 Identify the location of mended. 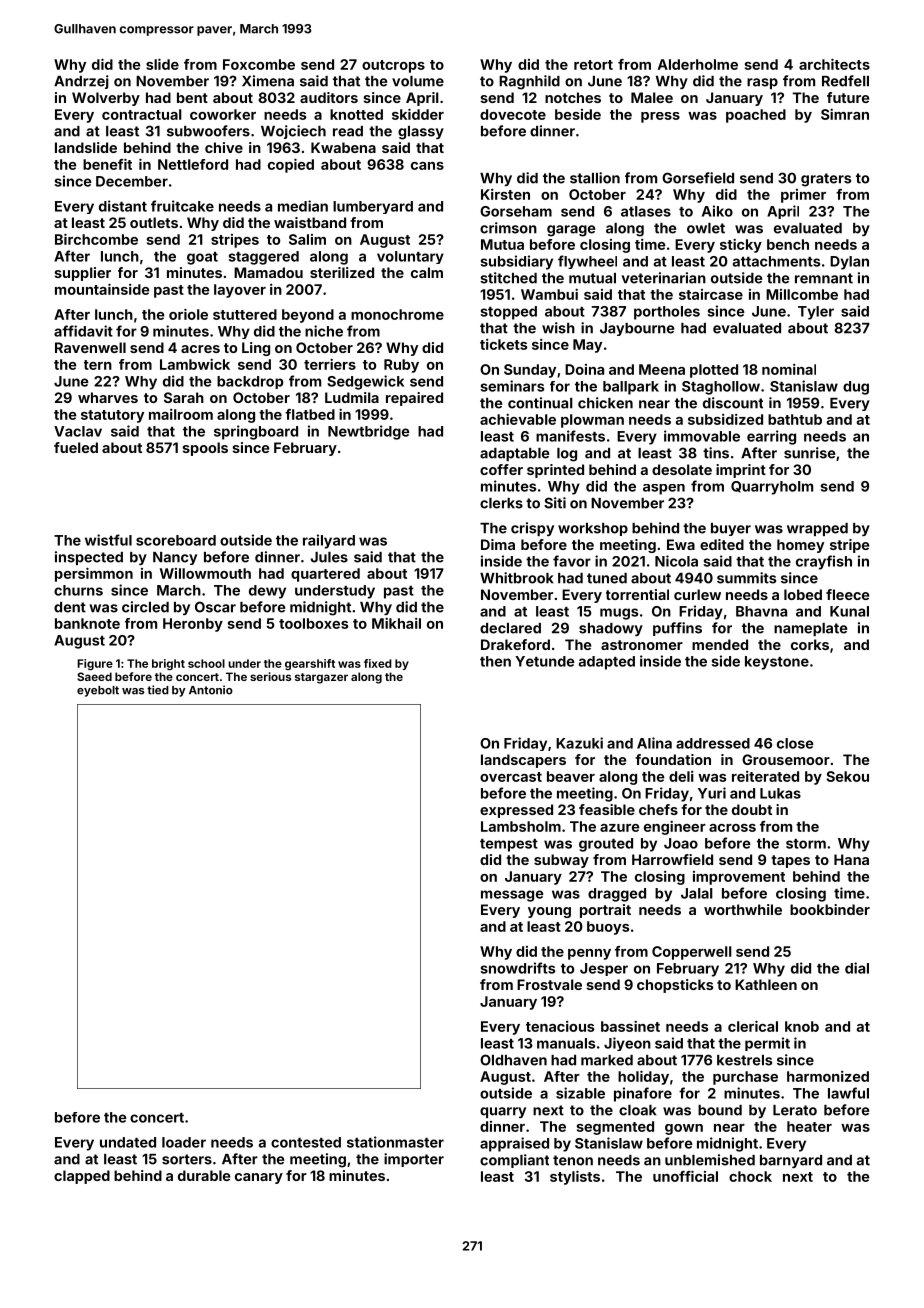
(720, 644).
